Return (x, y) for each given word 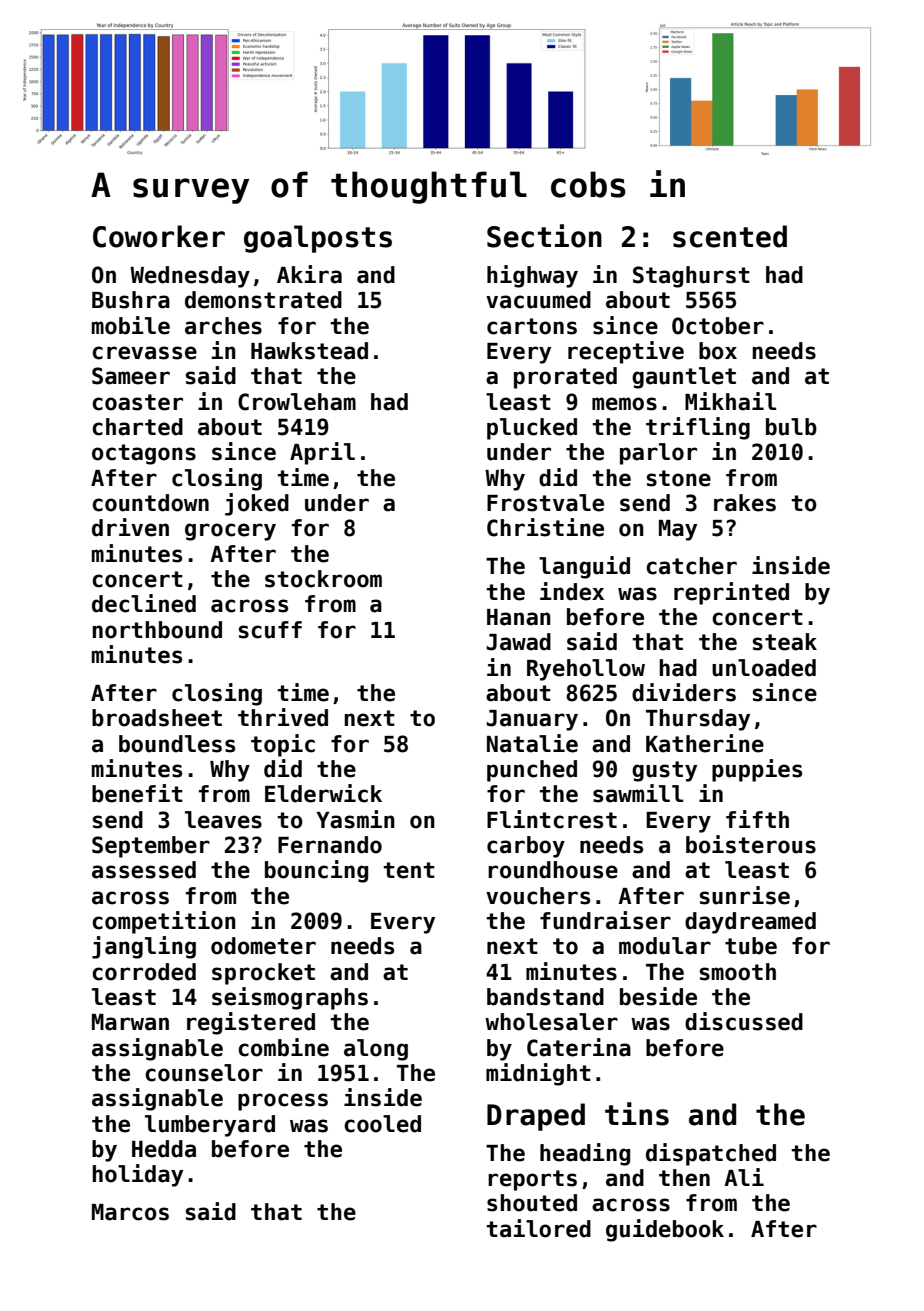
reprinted (731, 593)
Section (544, 236)
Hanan (519, 617)
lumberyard (210, 1126)
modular (665, 946)
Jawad (518, 642)
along (376, 1050)
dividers (684, 692)
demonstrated (263, 300)
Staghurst (691, 277)
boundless (177, 744)
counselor (204, 1073)
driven (130, 527)
